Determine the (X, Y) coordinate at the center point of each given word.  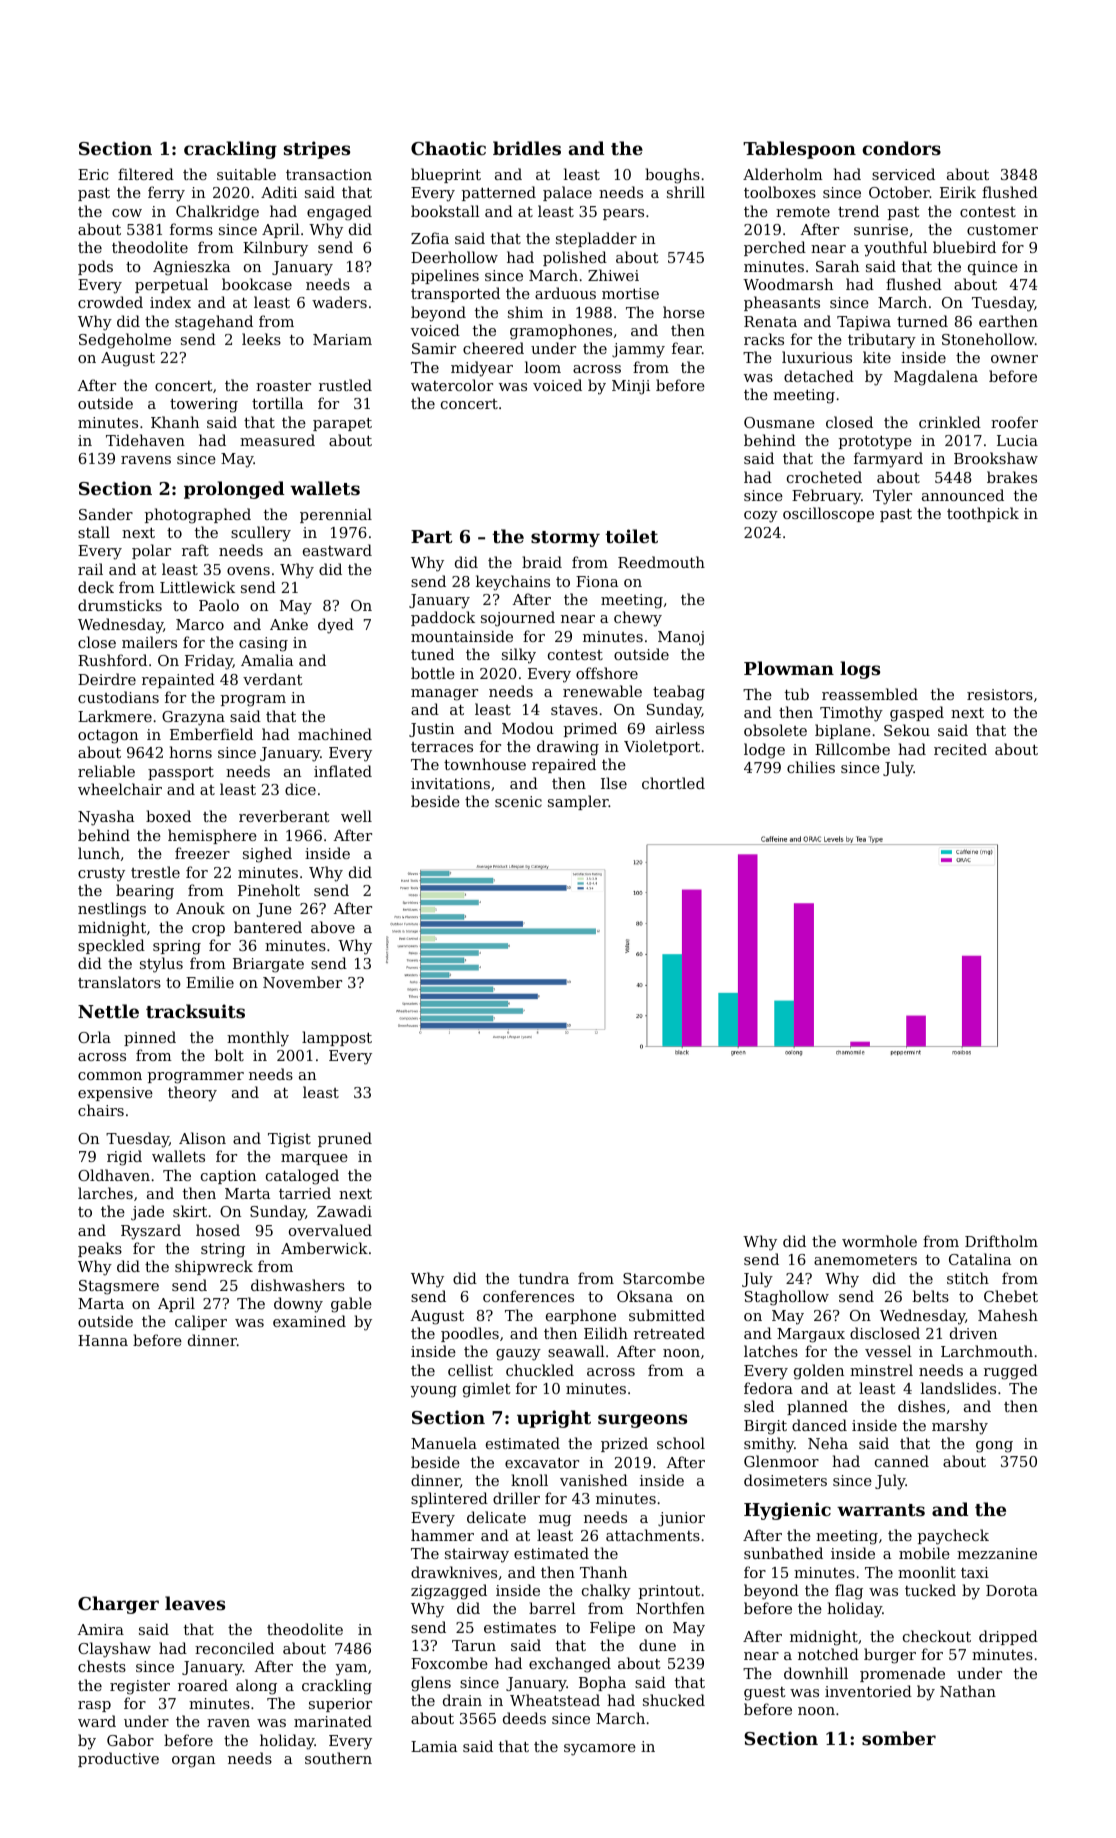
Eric (93, 174)
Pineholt (269, 890)
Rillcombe (852, 749)
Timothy (851, 714)
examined (309, 1321)
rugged (1011, 1372)
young (434, 1392)
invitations (450, 783)
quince (993, 268)
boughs (672, 176)
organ (193, 1762)
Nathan (968, 1691)
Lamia (434, 1746)
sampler (578, 802)
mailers (149, 642)
